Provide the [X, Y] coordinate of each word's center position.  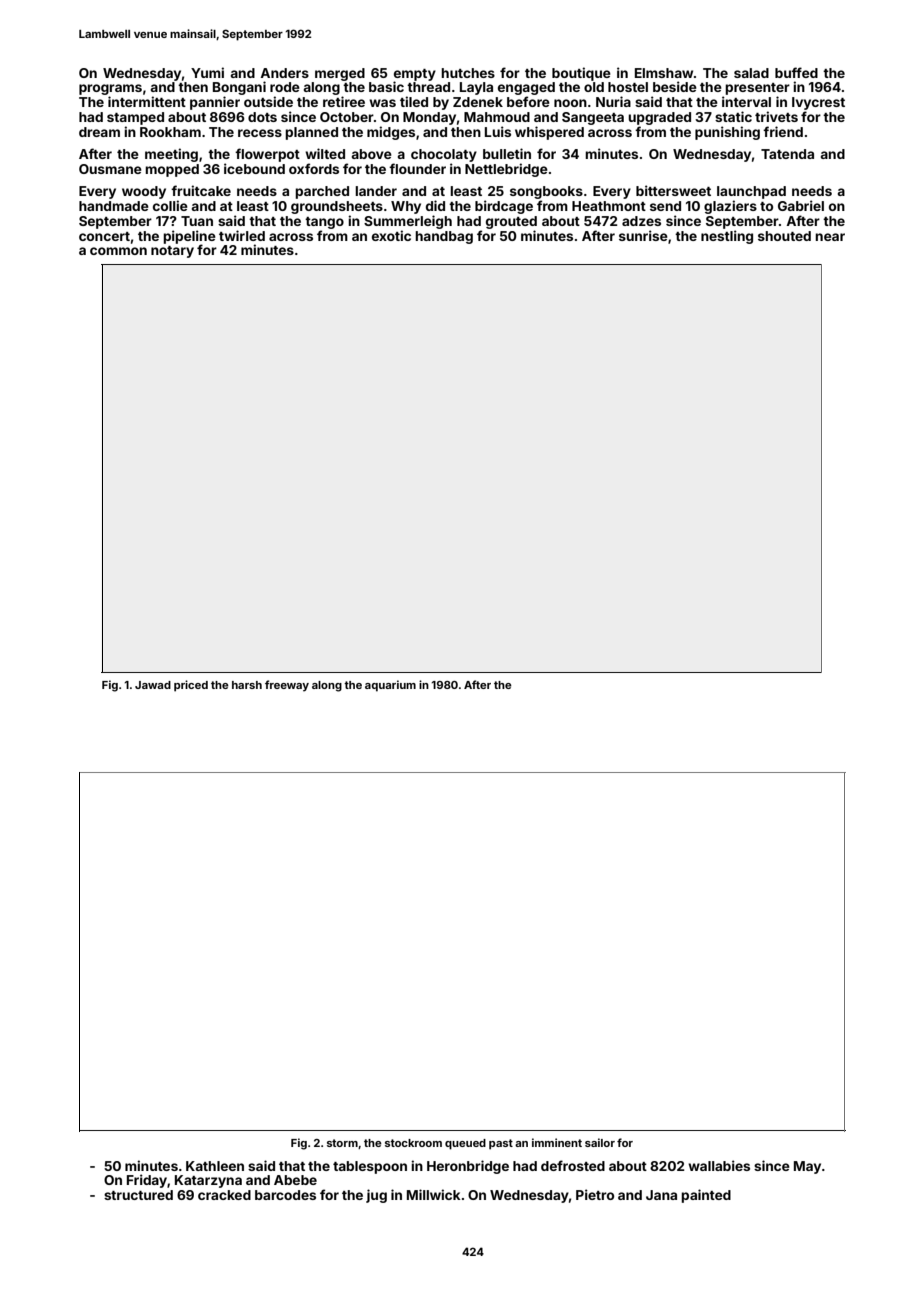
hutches [468, 73]
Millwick [434, 1194]
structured [138, 1195]
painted [706, 1196]
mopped [172, 170]
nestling [727, 237]
